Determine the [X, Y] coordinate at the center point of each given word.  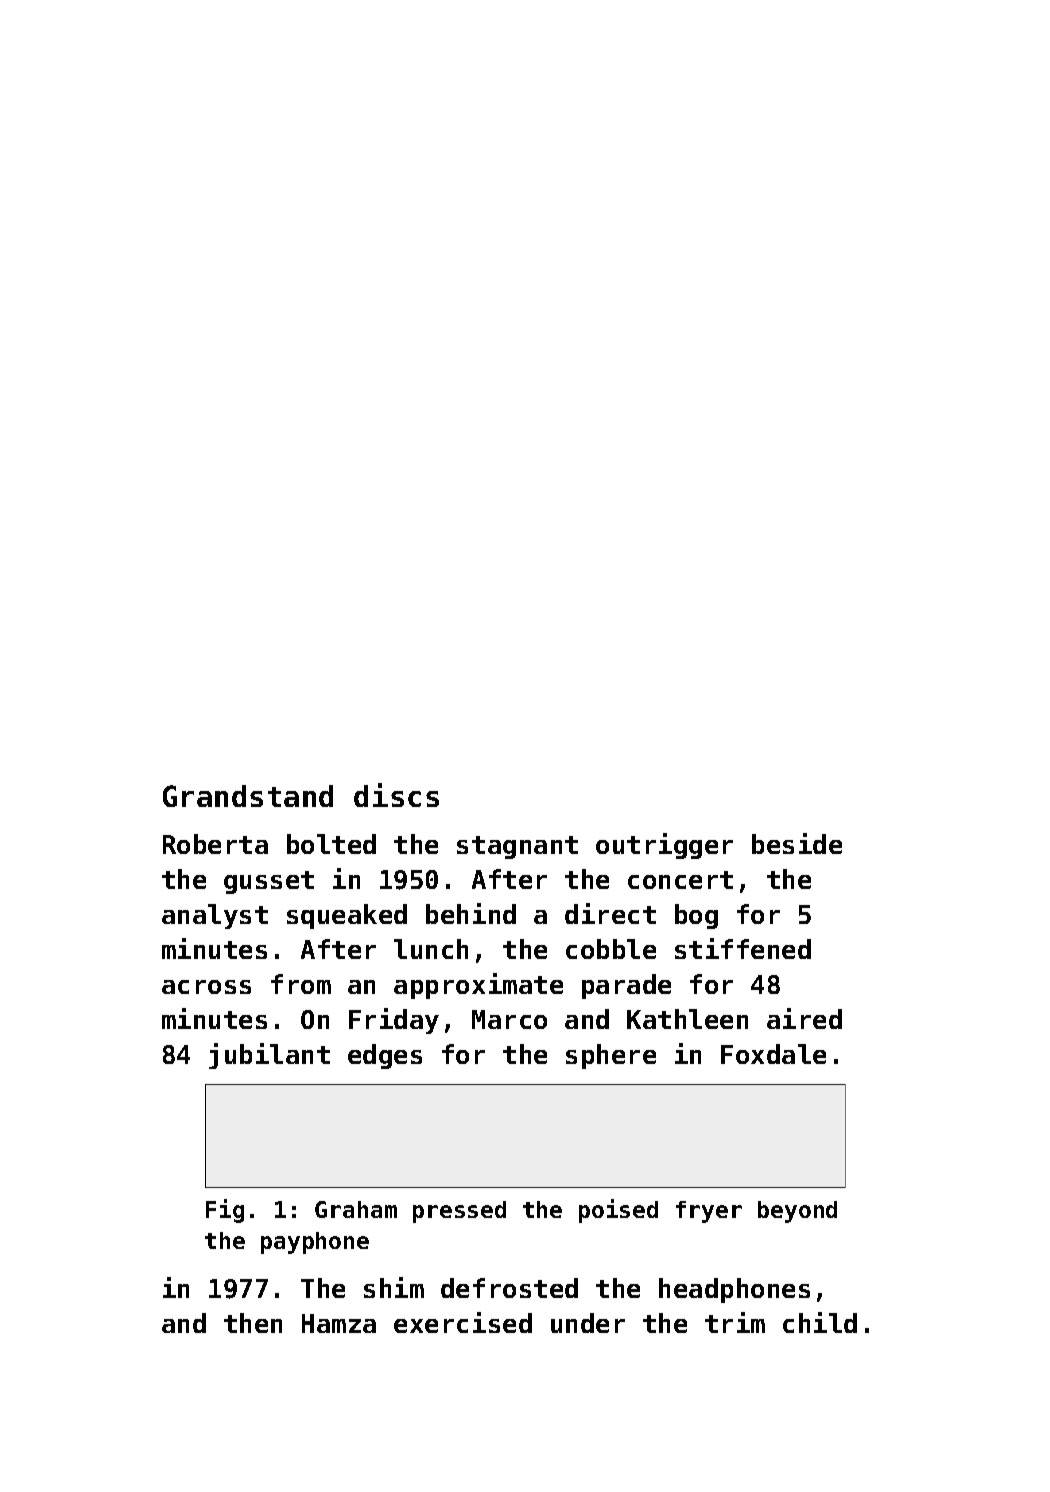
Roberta [215, 844]
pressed [459, 1212]
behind [471, 913]
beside [797, 843]
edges [385, 1056]
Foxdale [773, 1054]
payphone [315, 1243]
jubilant [269, 1056]
